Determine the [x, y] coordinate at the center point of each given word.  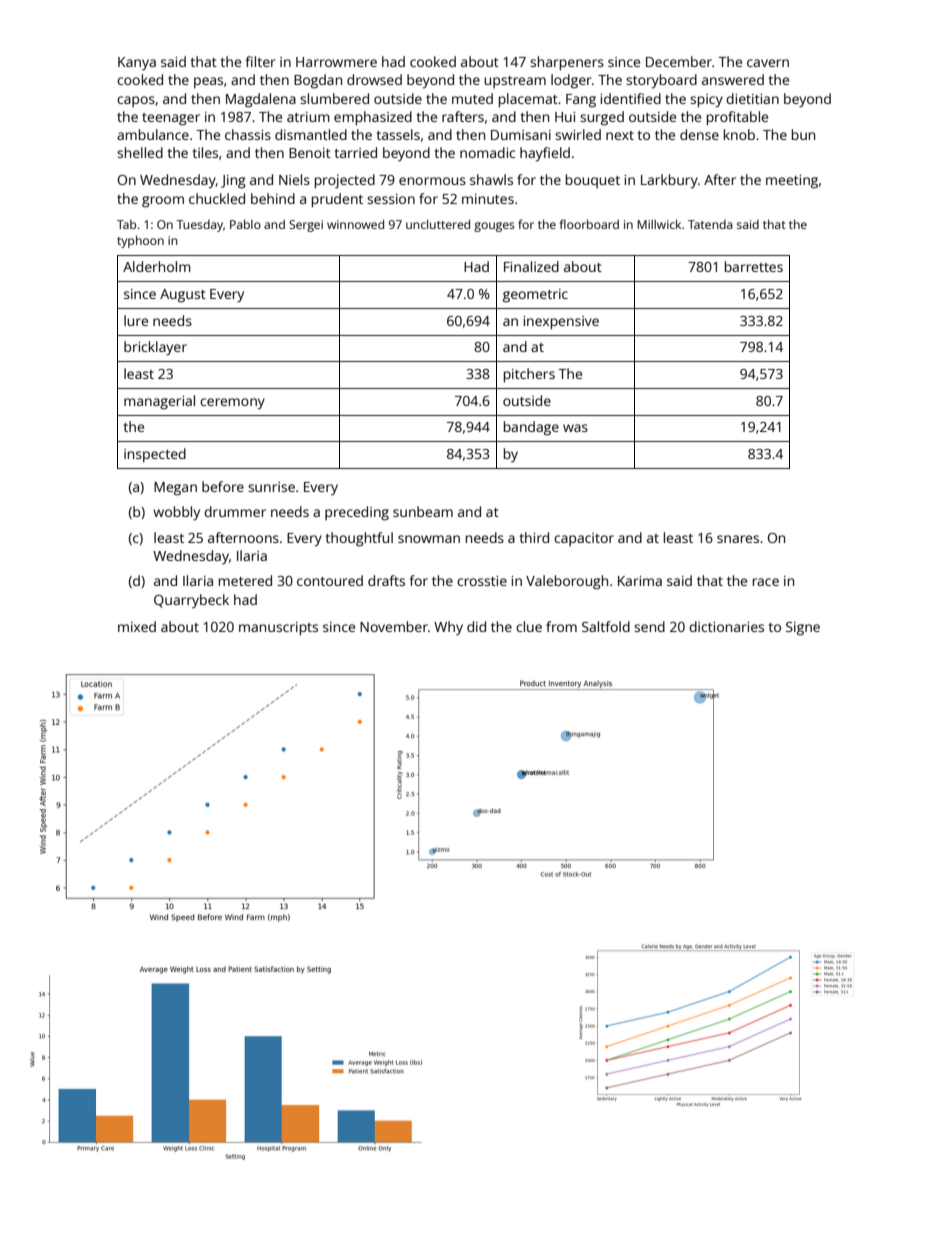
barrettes [754, 266]
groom [163, 202]
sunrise [271, 487]
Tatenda [710, 224]
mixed [137, 626]
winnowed [355, 224]
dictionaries [726, 626]
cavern [768, 63]
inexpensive [561, 323]
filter [260, 61]
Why [448, 628]
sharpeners [567, 63]
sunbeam [423, 511]
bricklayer [155, 348]
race [766, 582]
